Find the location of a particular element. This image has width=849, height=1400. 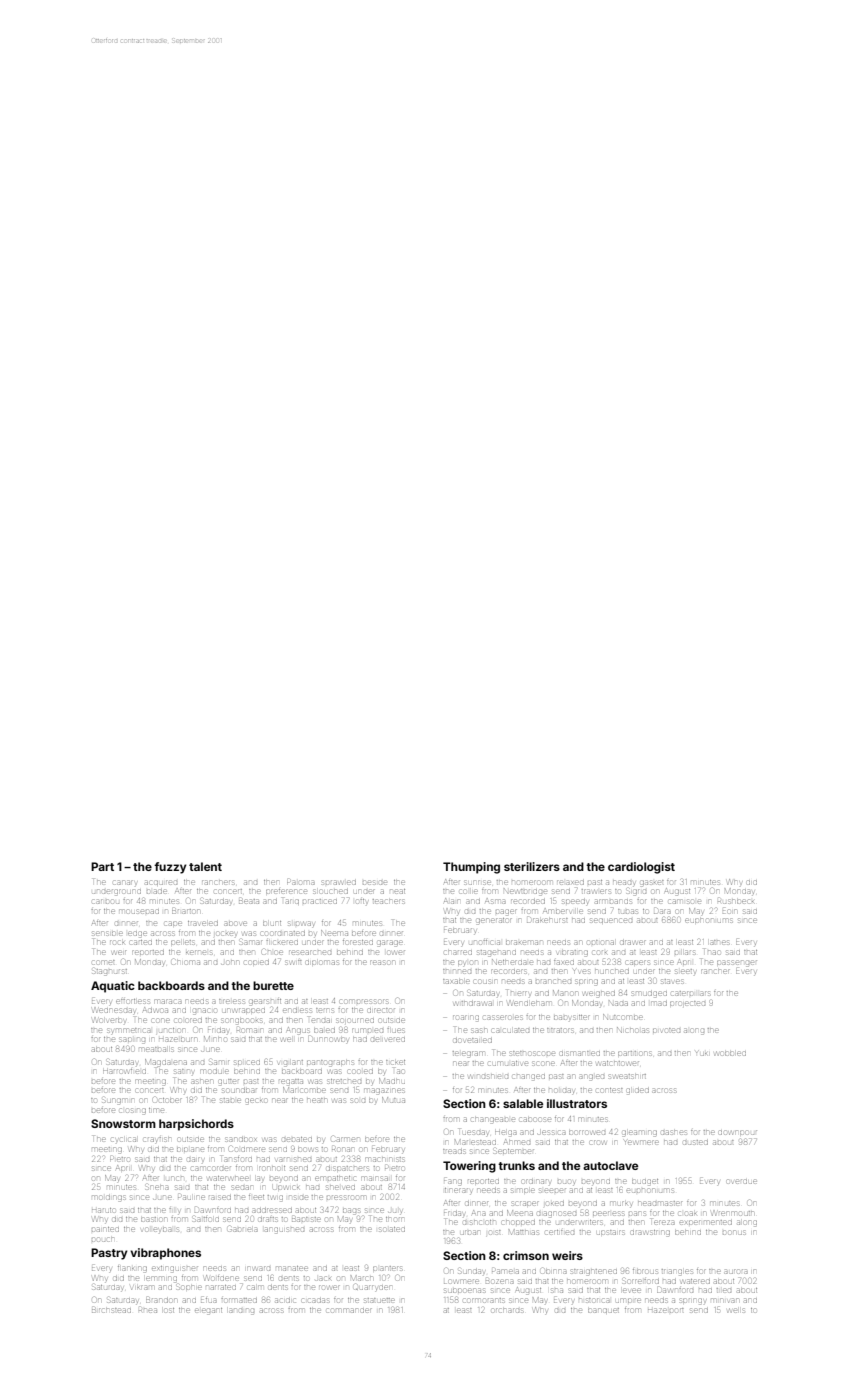

bows is located at coordinates (307, 1149).
